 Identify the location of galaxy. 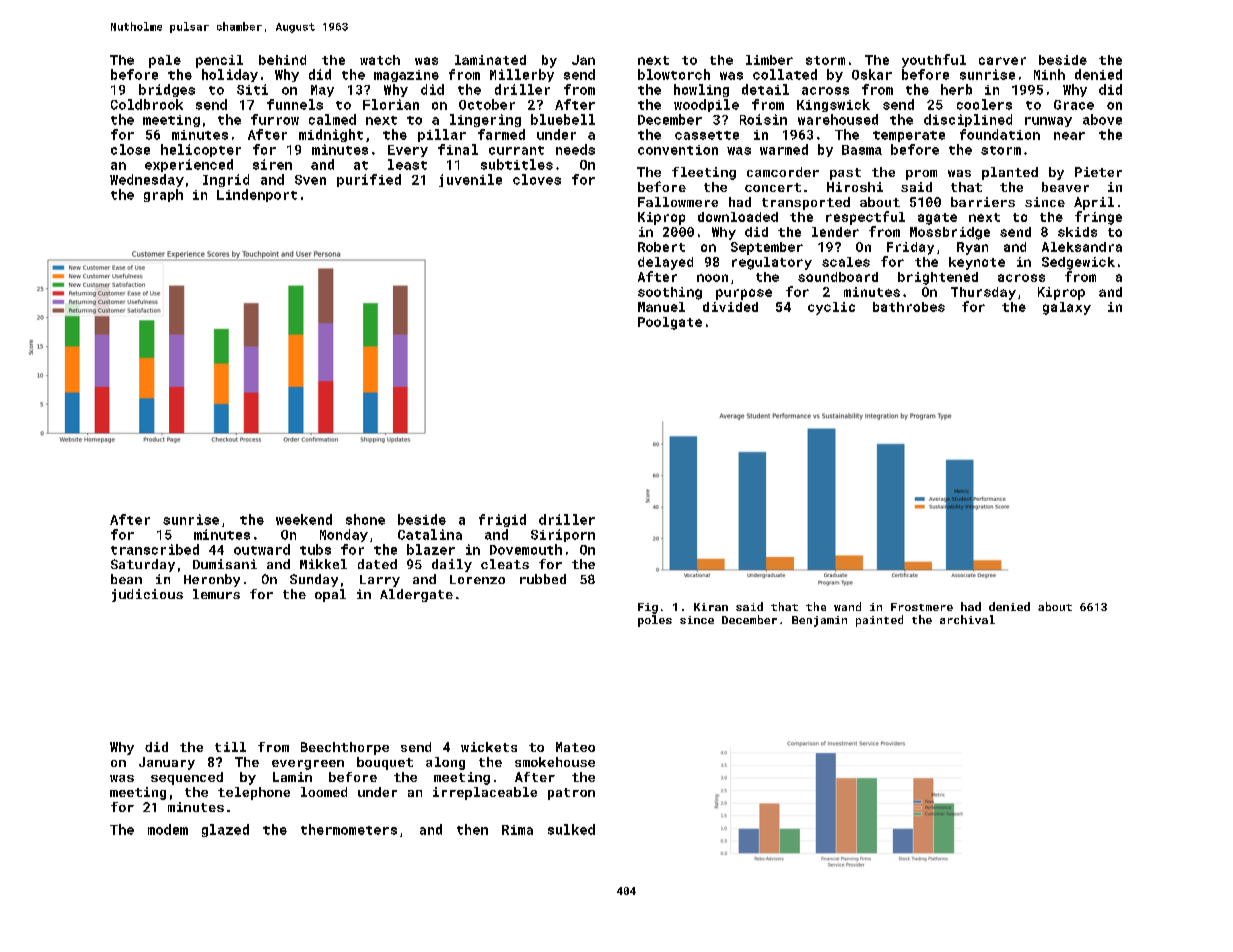
(1067, 308).
